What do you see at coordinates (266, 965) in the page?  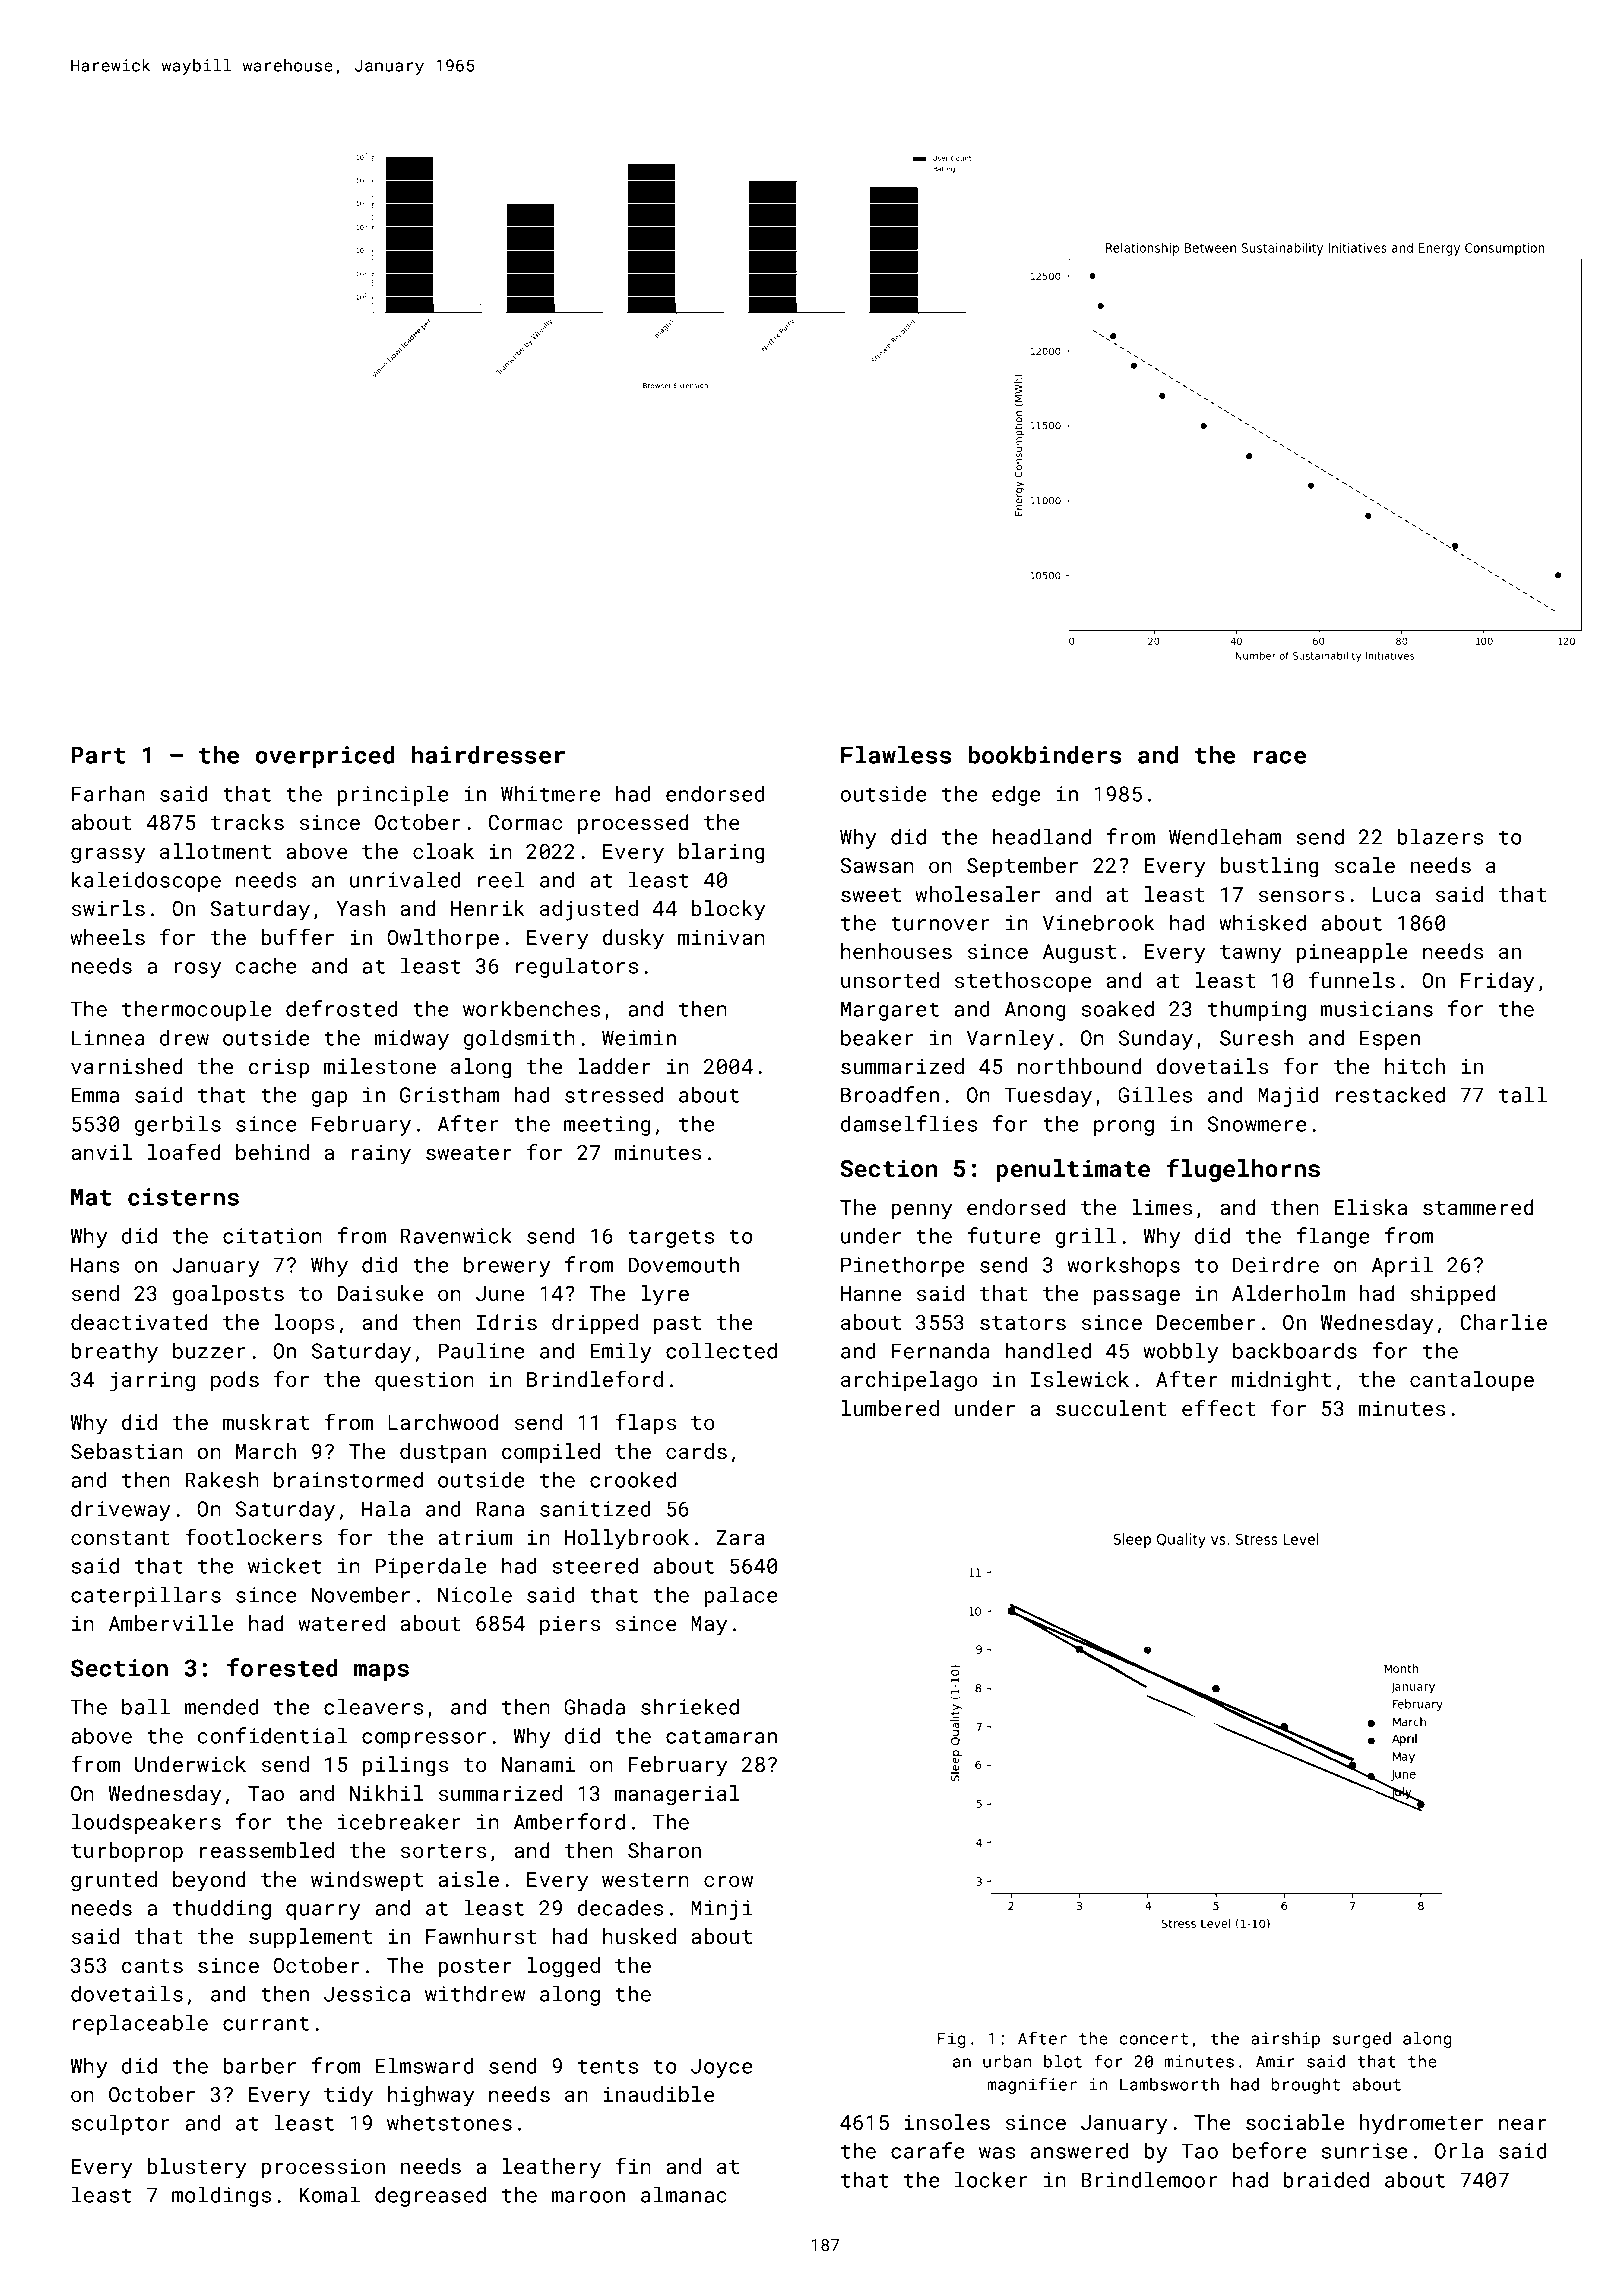 I see `cache` at bounding box center [266, 965].
